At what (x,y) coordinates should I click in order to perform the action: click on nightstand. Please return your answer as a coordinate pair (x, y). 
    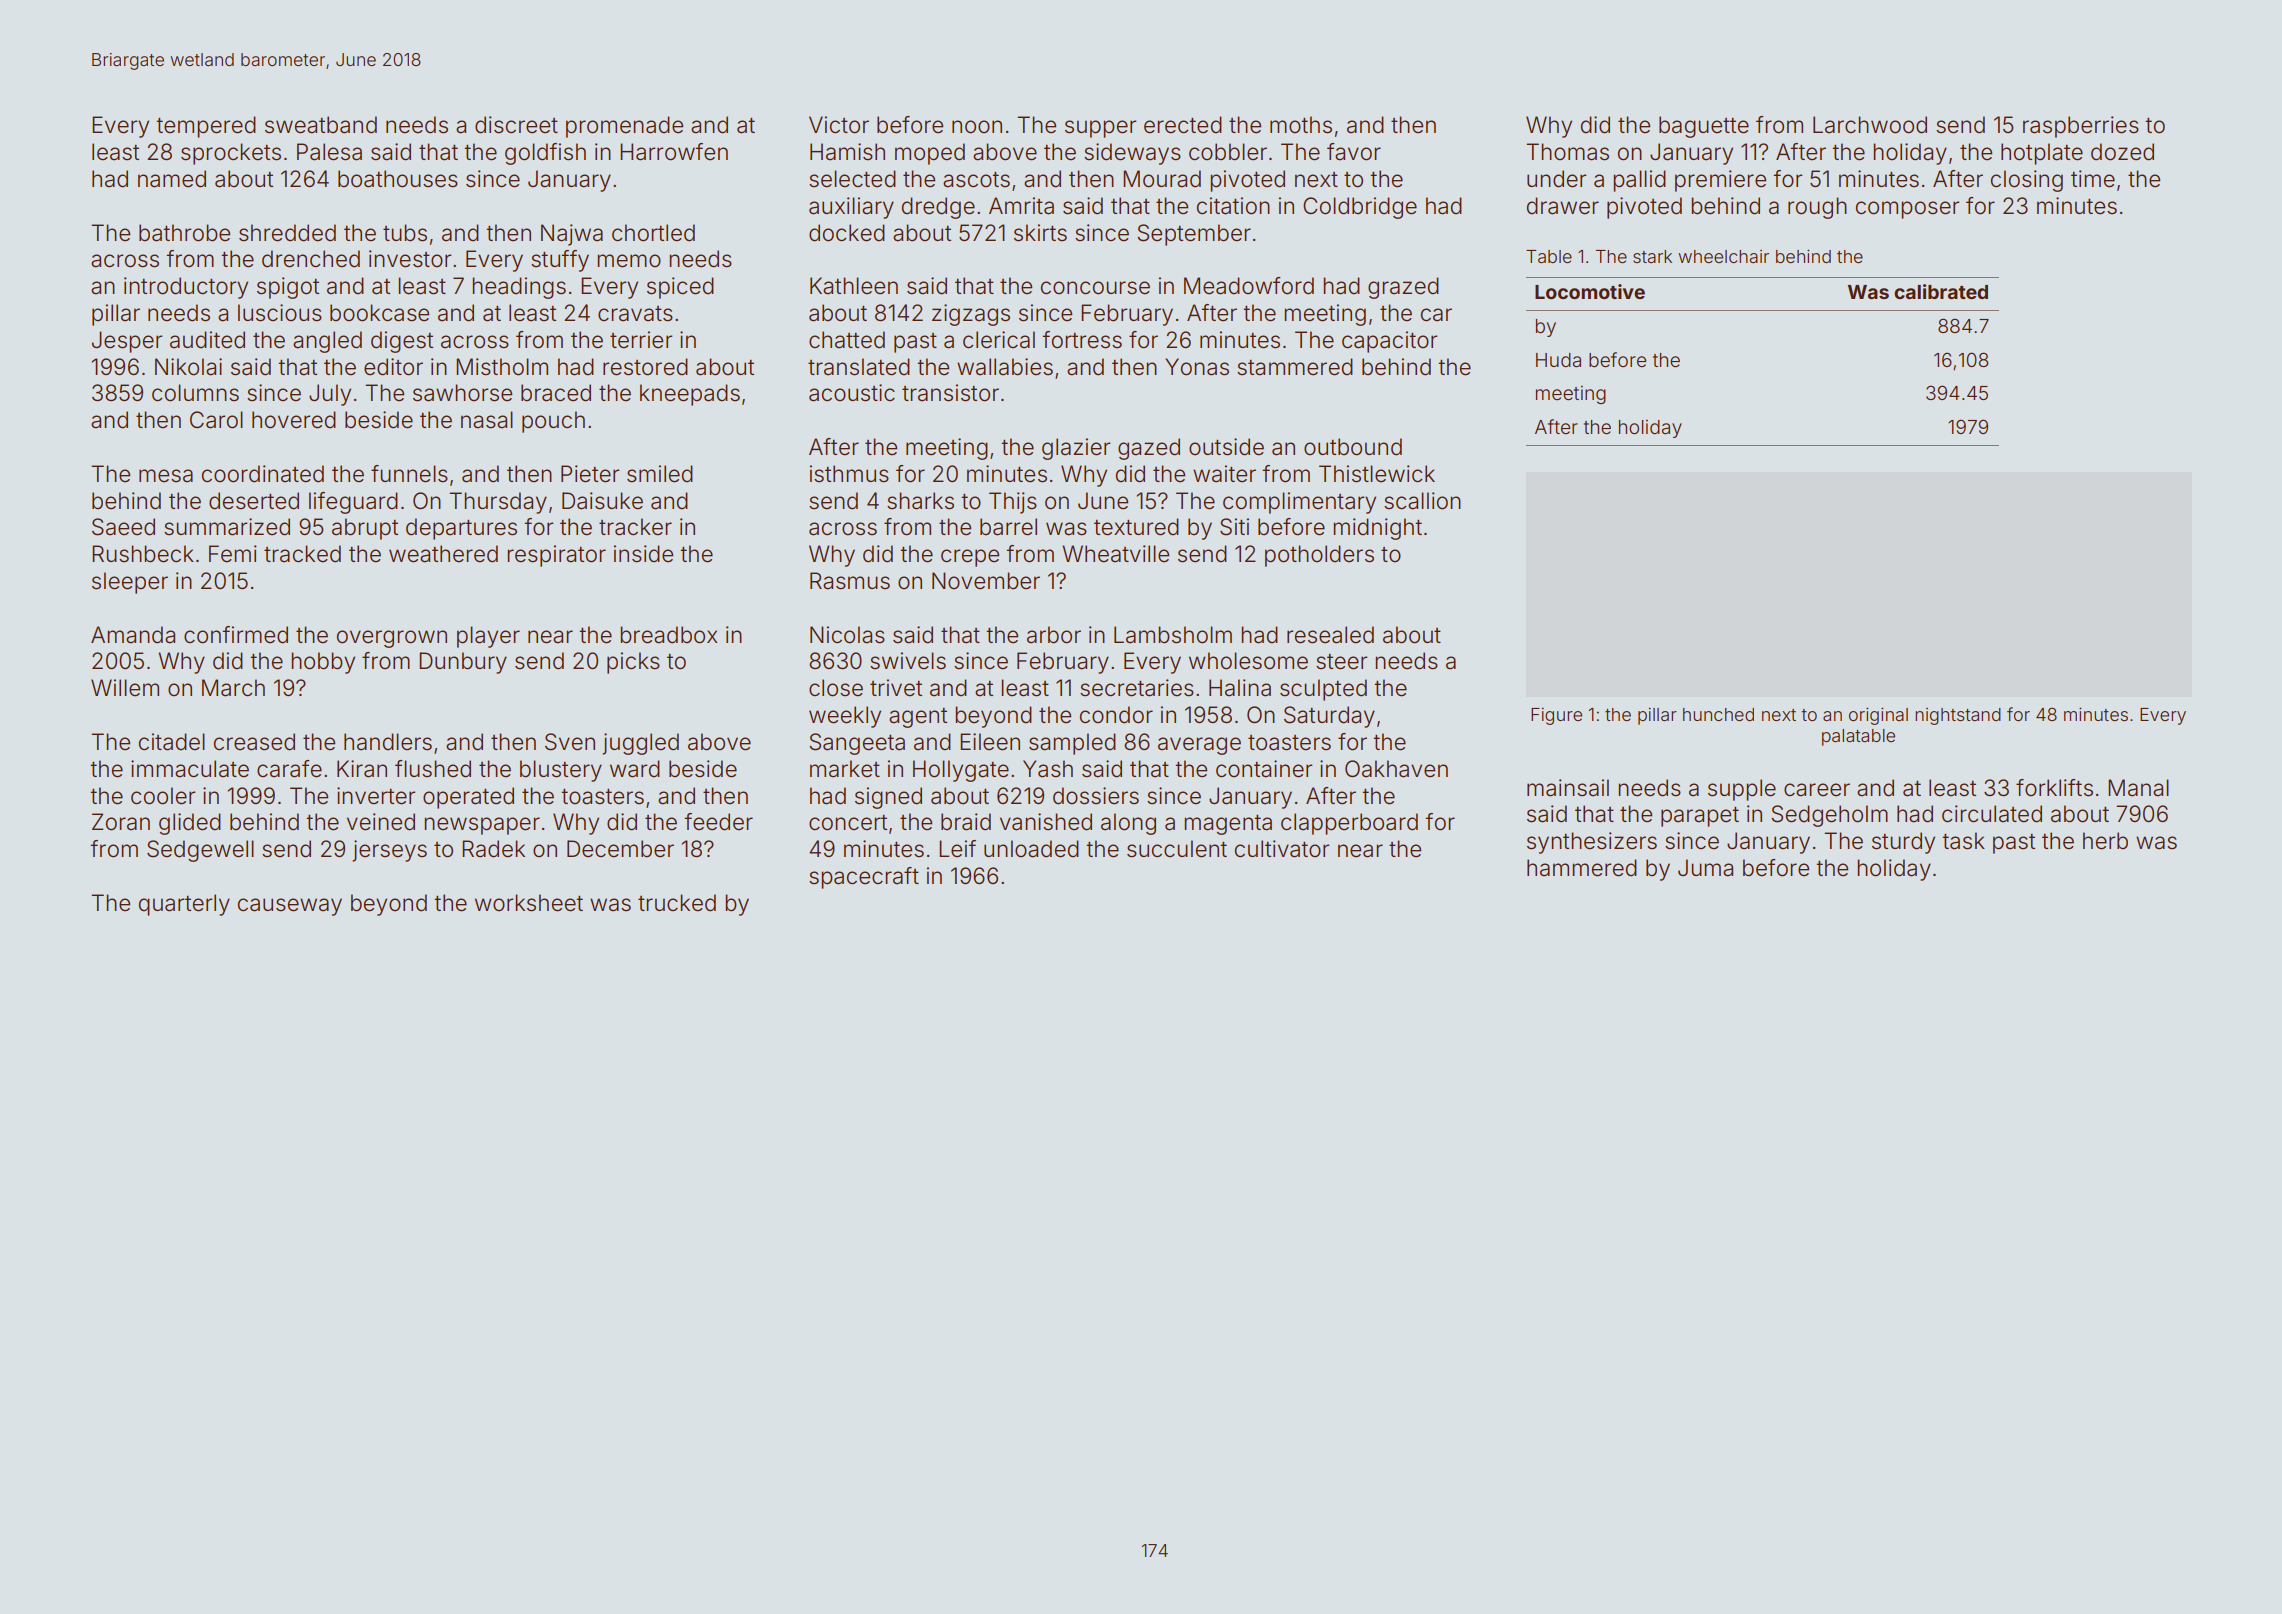
    Looking at the image, I should click on (1958, 716).
